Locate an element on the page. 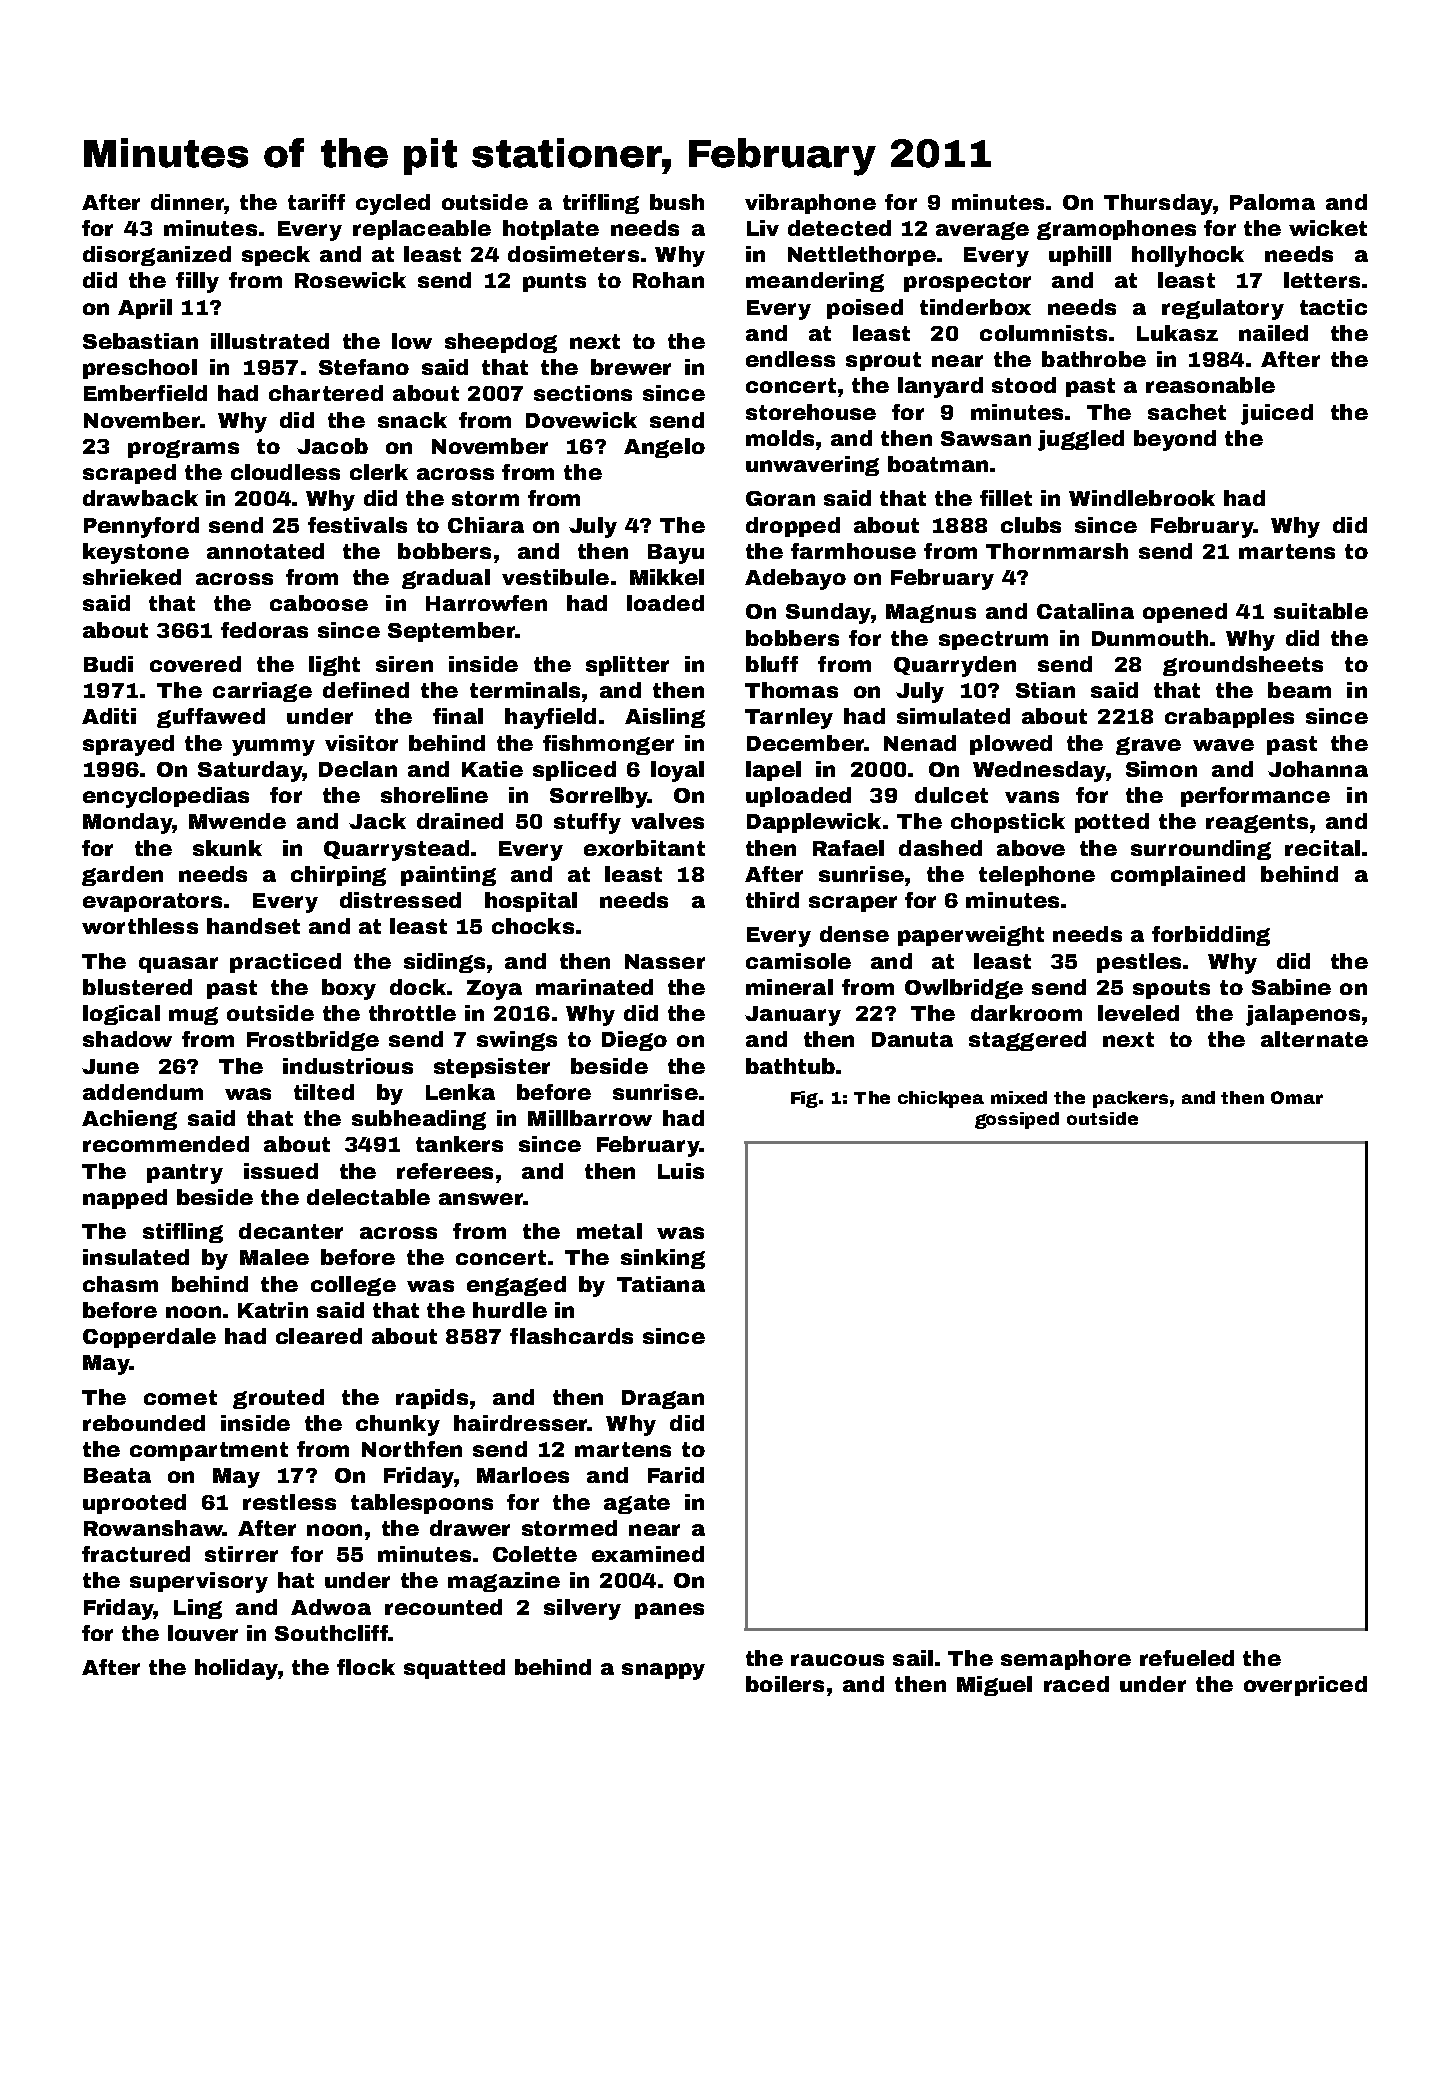 The width and height of the image is (1450, 2100). louver is located at coordinates (203, 1633).
